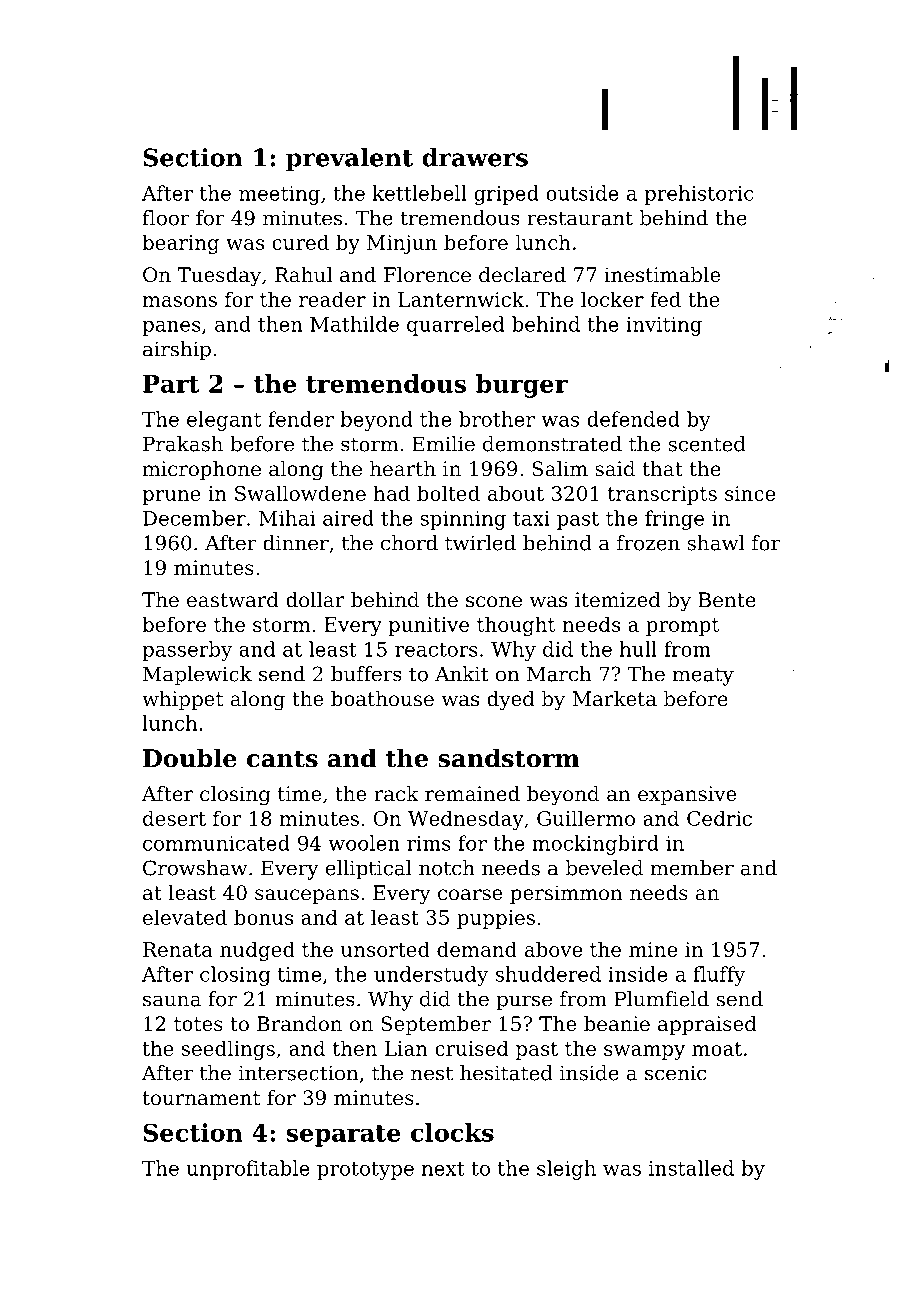  Describe the element at coordinates (180, 301) in the screenshot. I see `masons` at that location.
